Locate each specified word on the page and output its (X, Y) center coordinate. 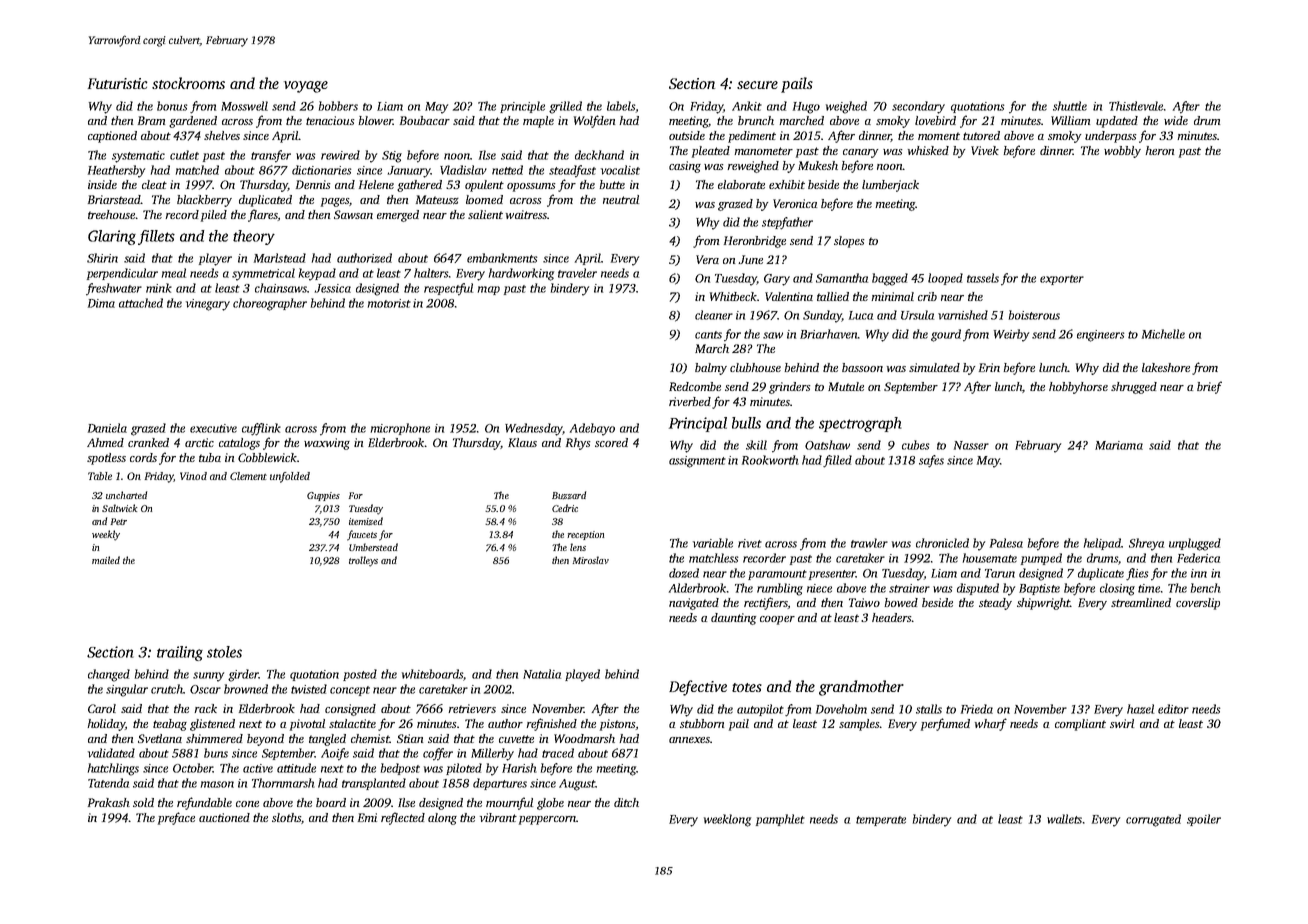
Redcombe (695, 386)
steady (995, 604)
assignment (697, 462)
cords (143, 457)
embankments (502, 258)
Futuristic (117, 83)
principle (522, 107)
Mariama (1119, 445)
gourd (946, 335)
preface (176, 818)
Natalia (542, 674)
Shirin (102, 258)
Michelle (1163, 334)
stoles (224, 652)
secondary (918, 107)
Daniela (107, 428)
